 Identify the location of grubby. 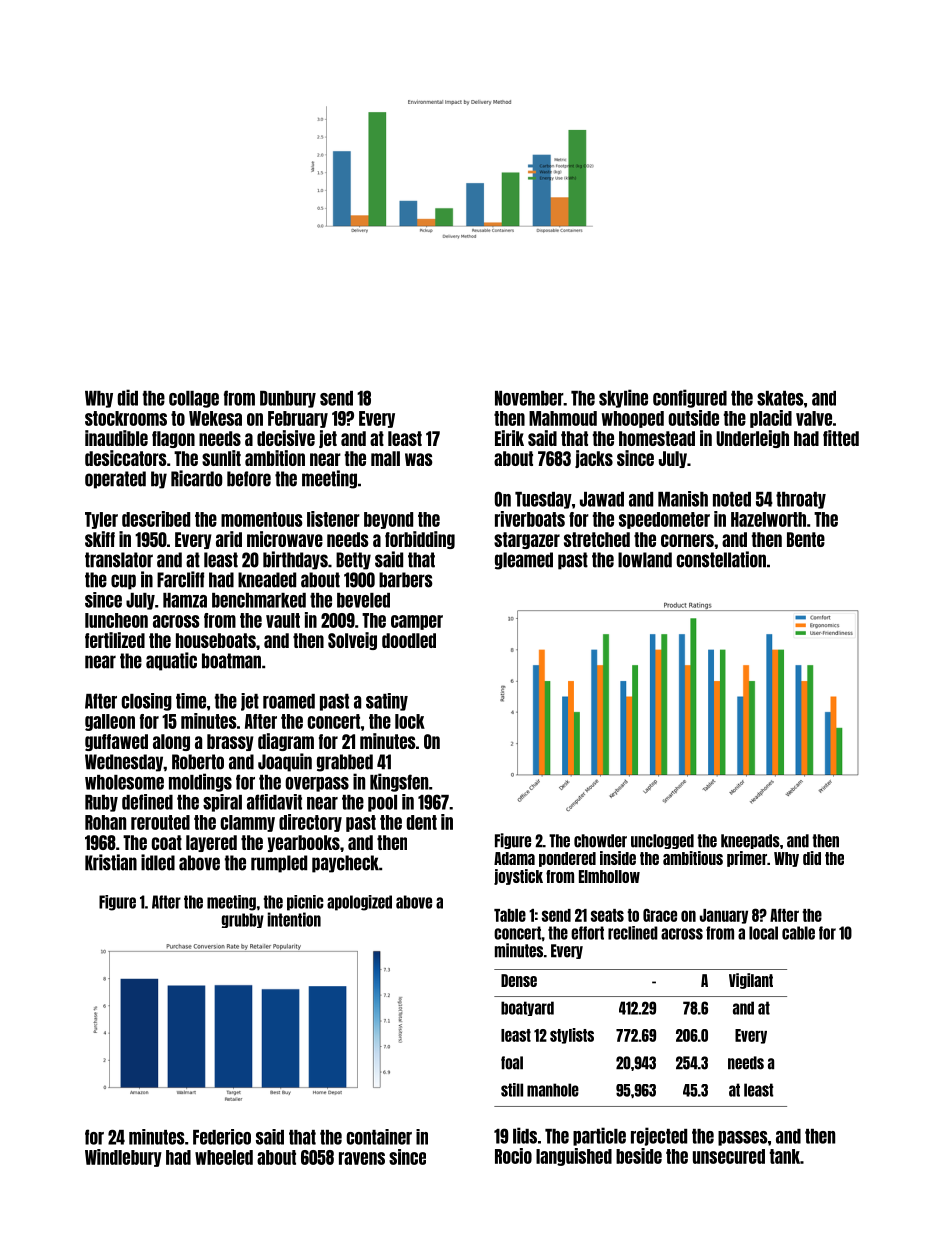
(243, 920).
